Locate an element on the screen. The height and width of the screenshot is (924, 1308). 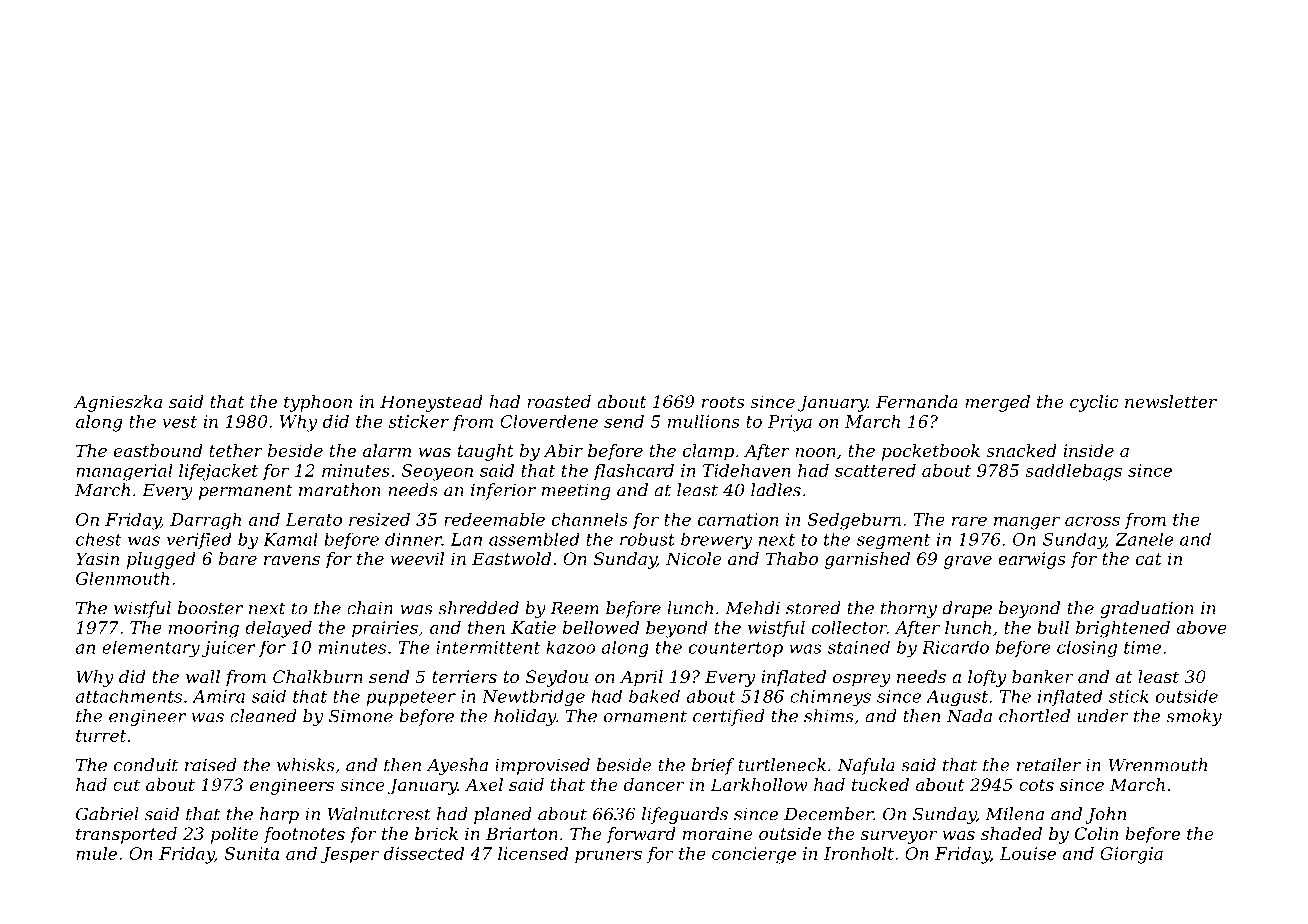
Agnieszka is located at coordinates (118, 403).
